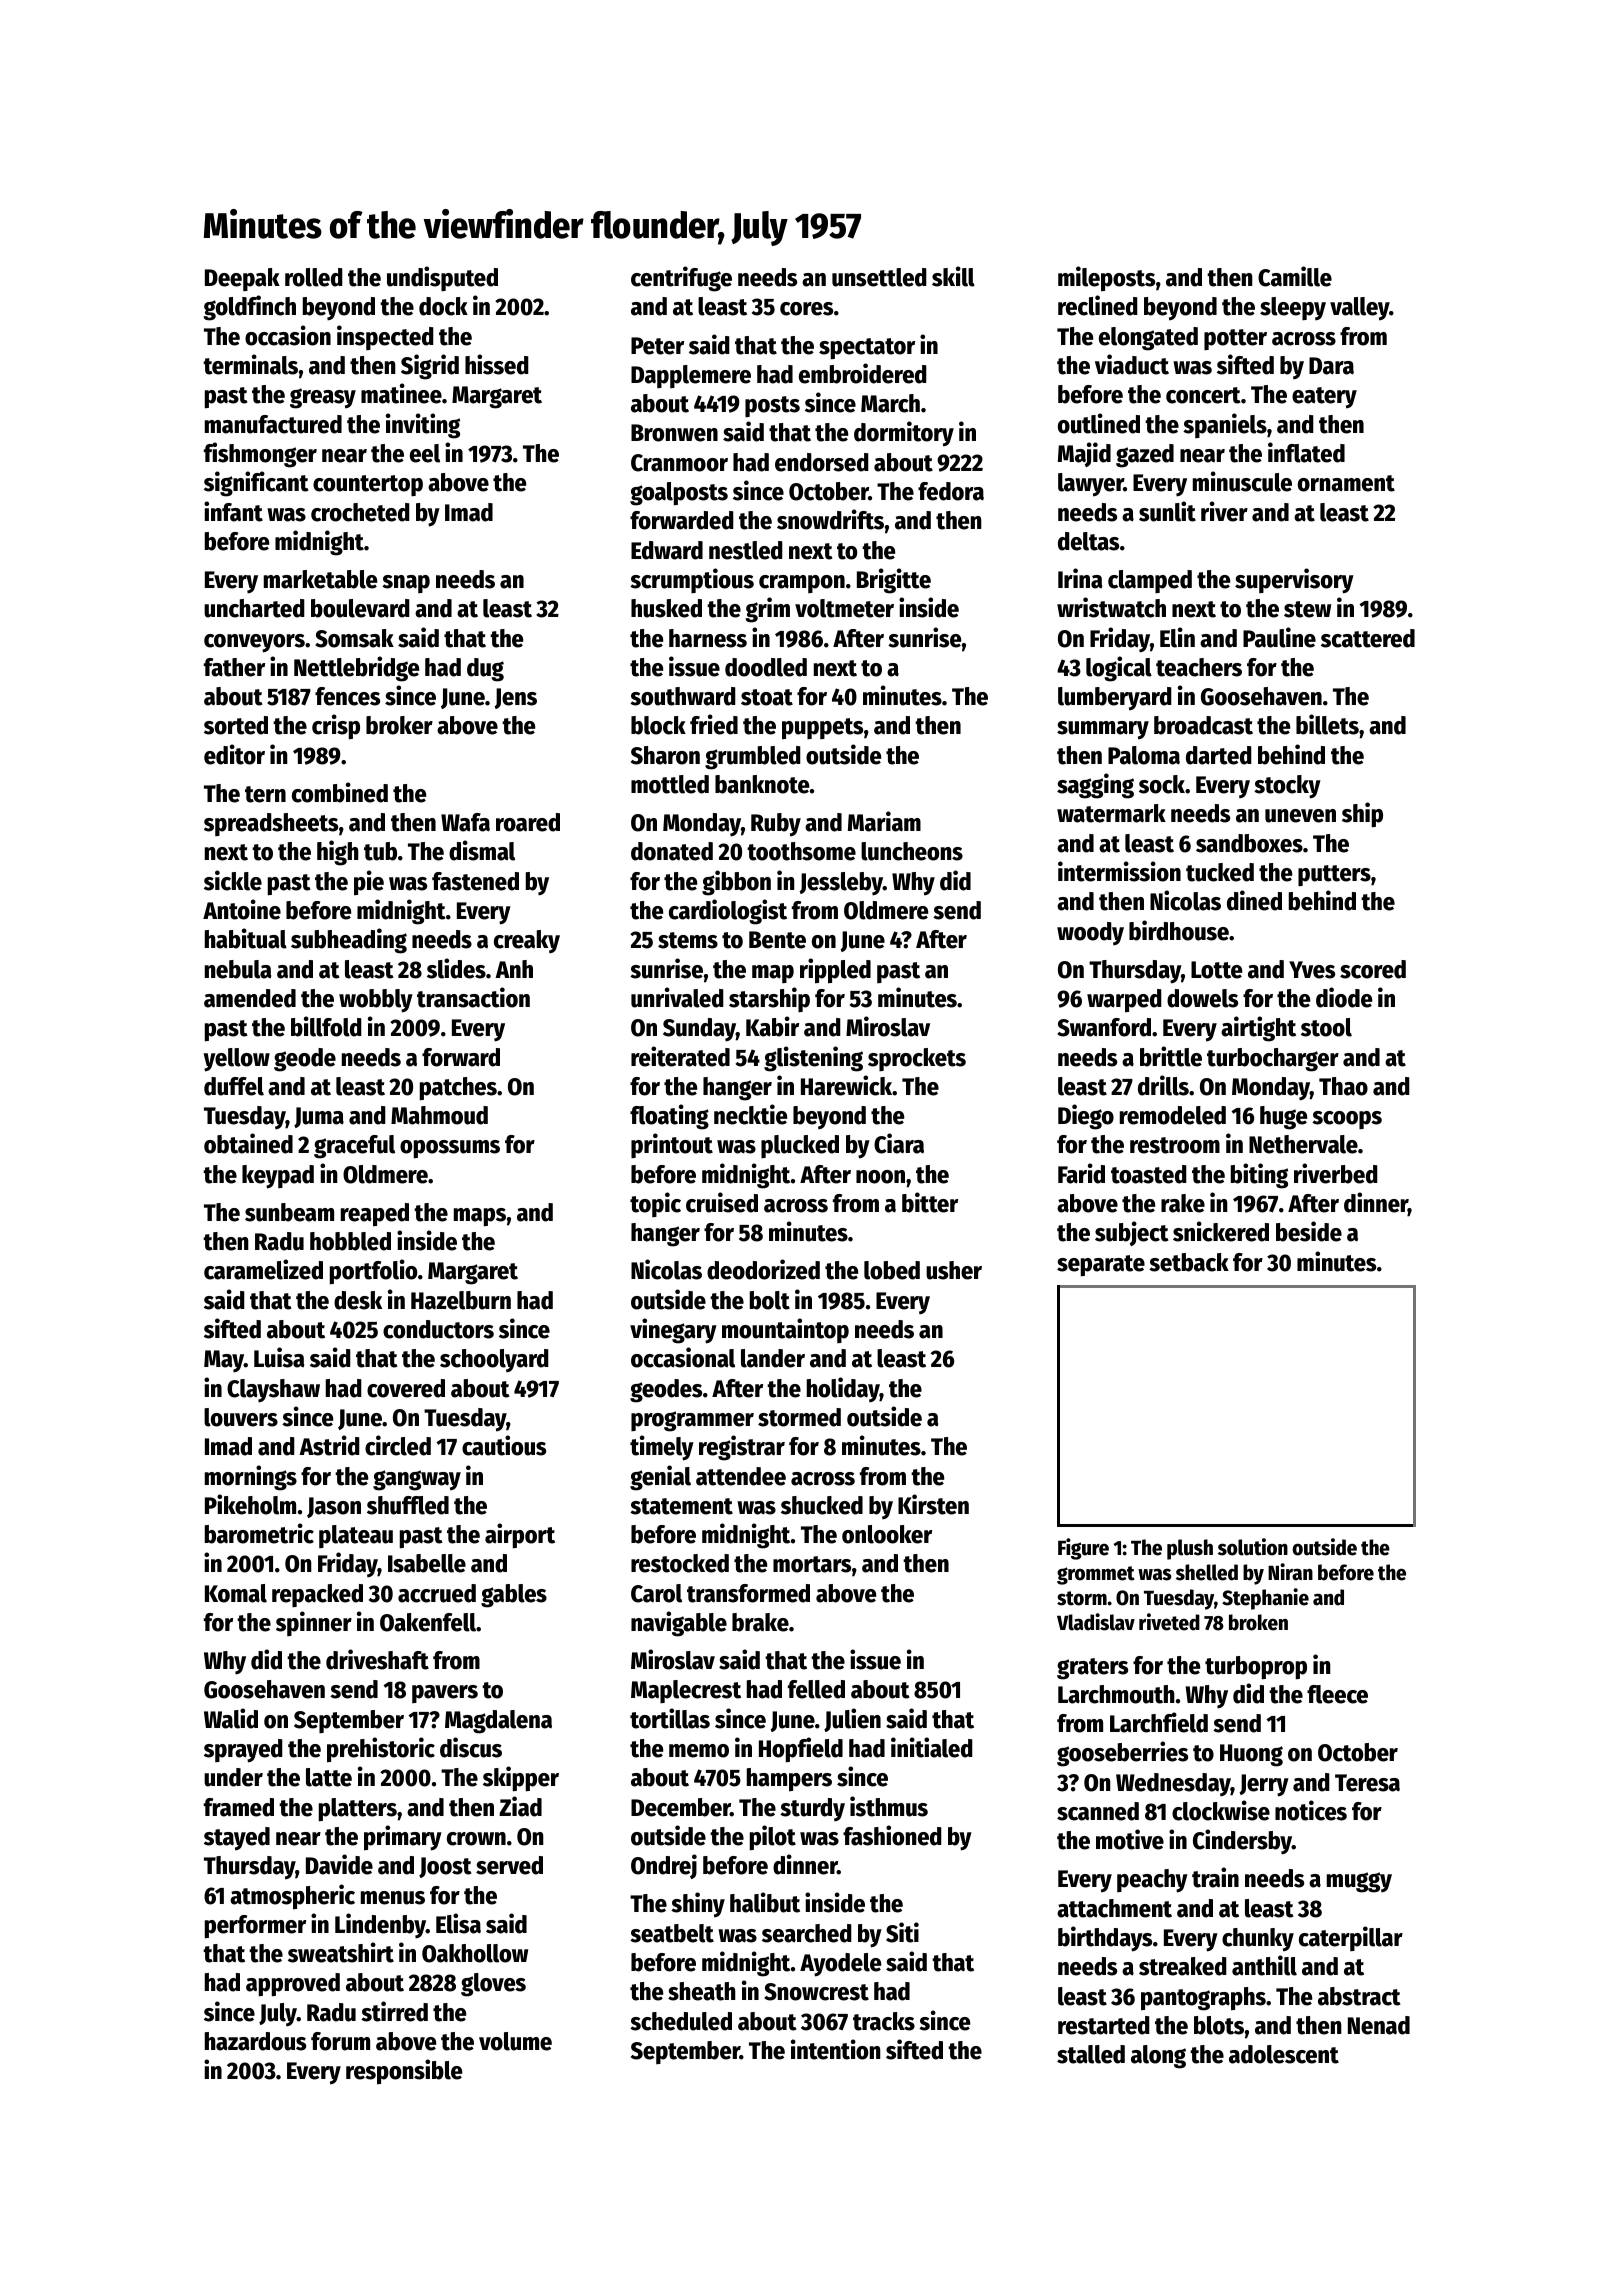 This image has height=2292, width=1620. I want to click on turbocharger, so click(1273, 1060).
